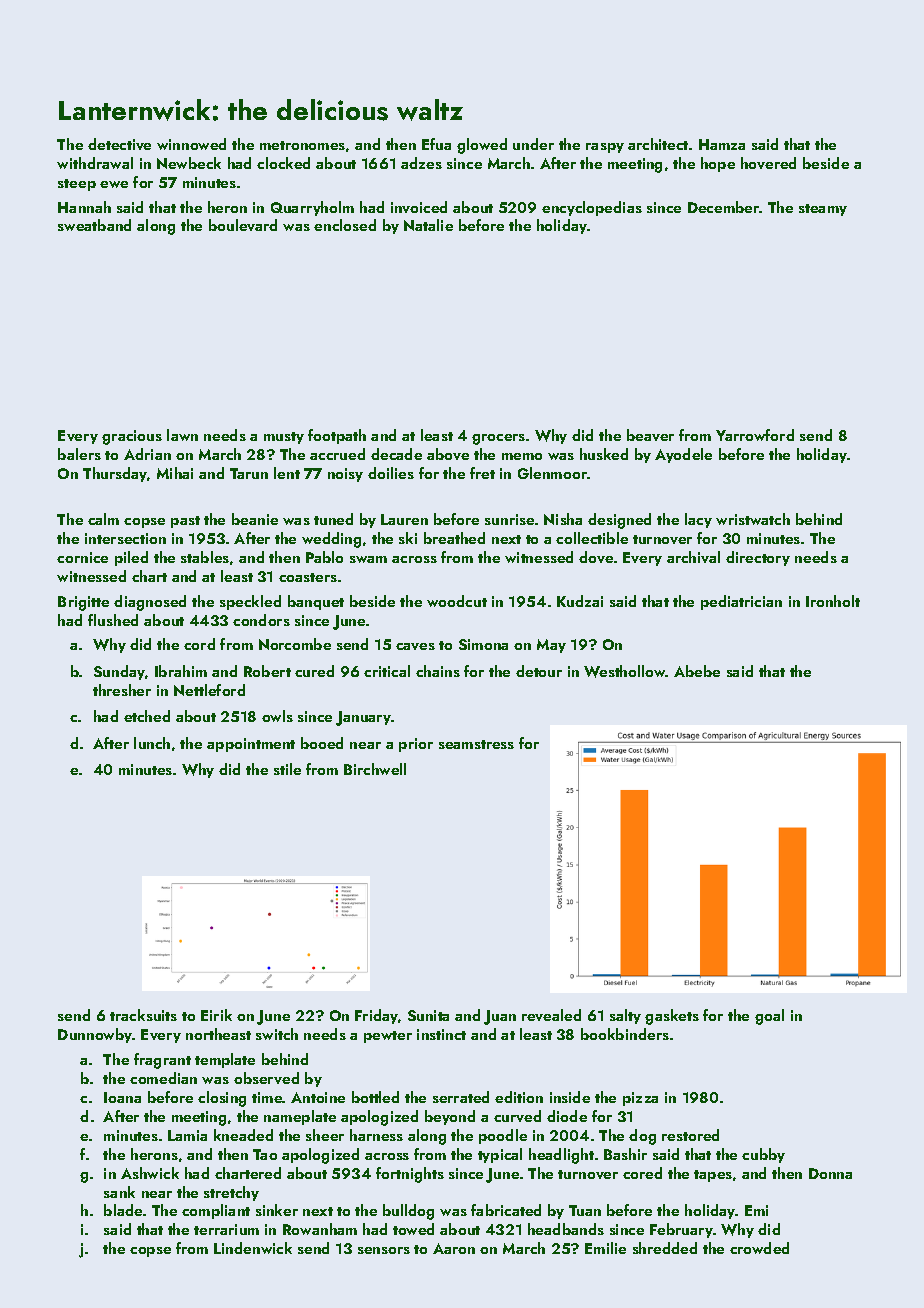 The height and width of the page is (1308, 924). Describe the element at coordinates (95, 1035) in the page. I see `Dunnowby` at that location.
